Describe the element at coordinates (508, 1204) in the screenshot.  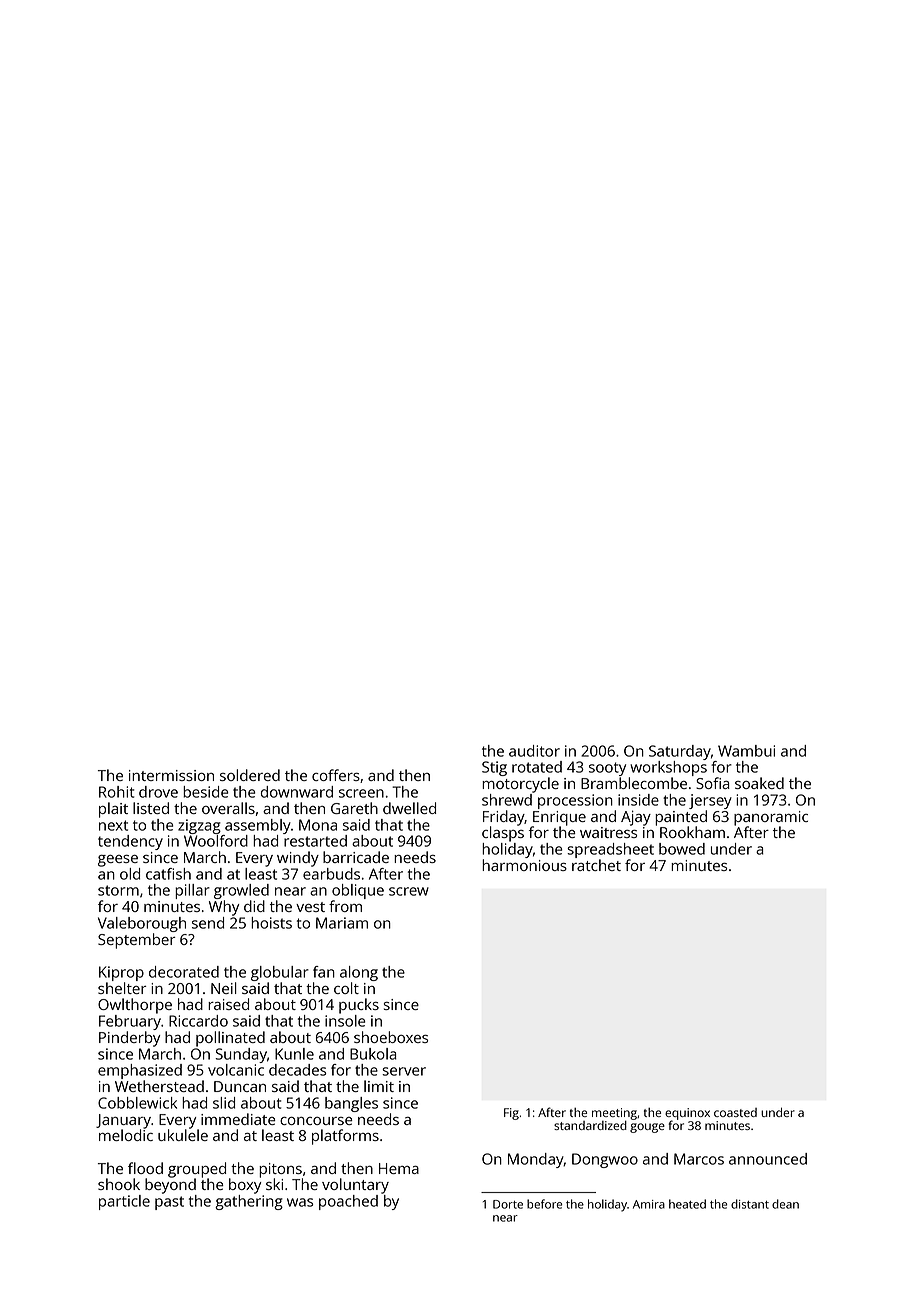
I see `Dorte` at that location.
